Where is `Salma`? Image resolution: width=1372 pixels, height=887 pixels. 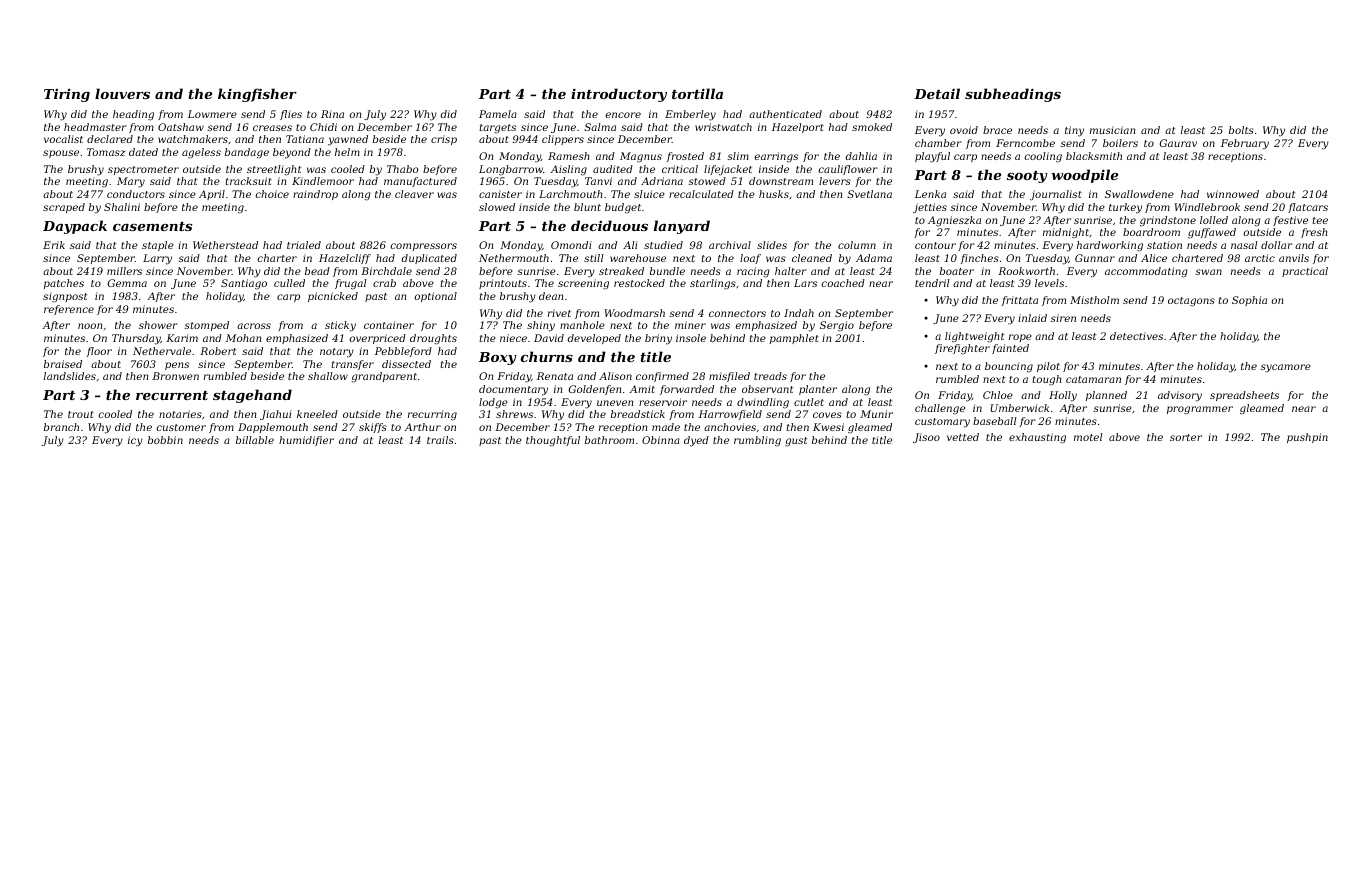 Salma is located at coordinates (600, 127).
